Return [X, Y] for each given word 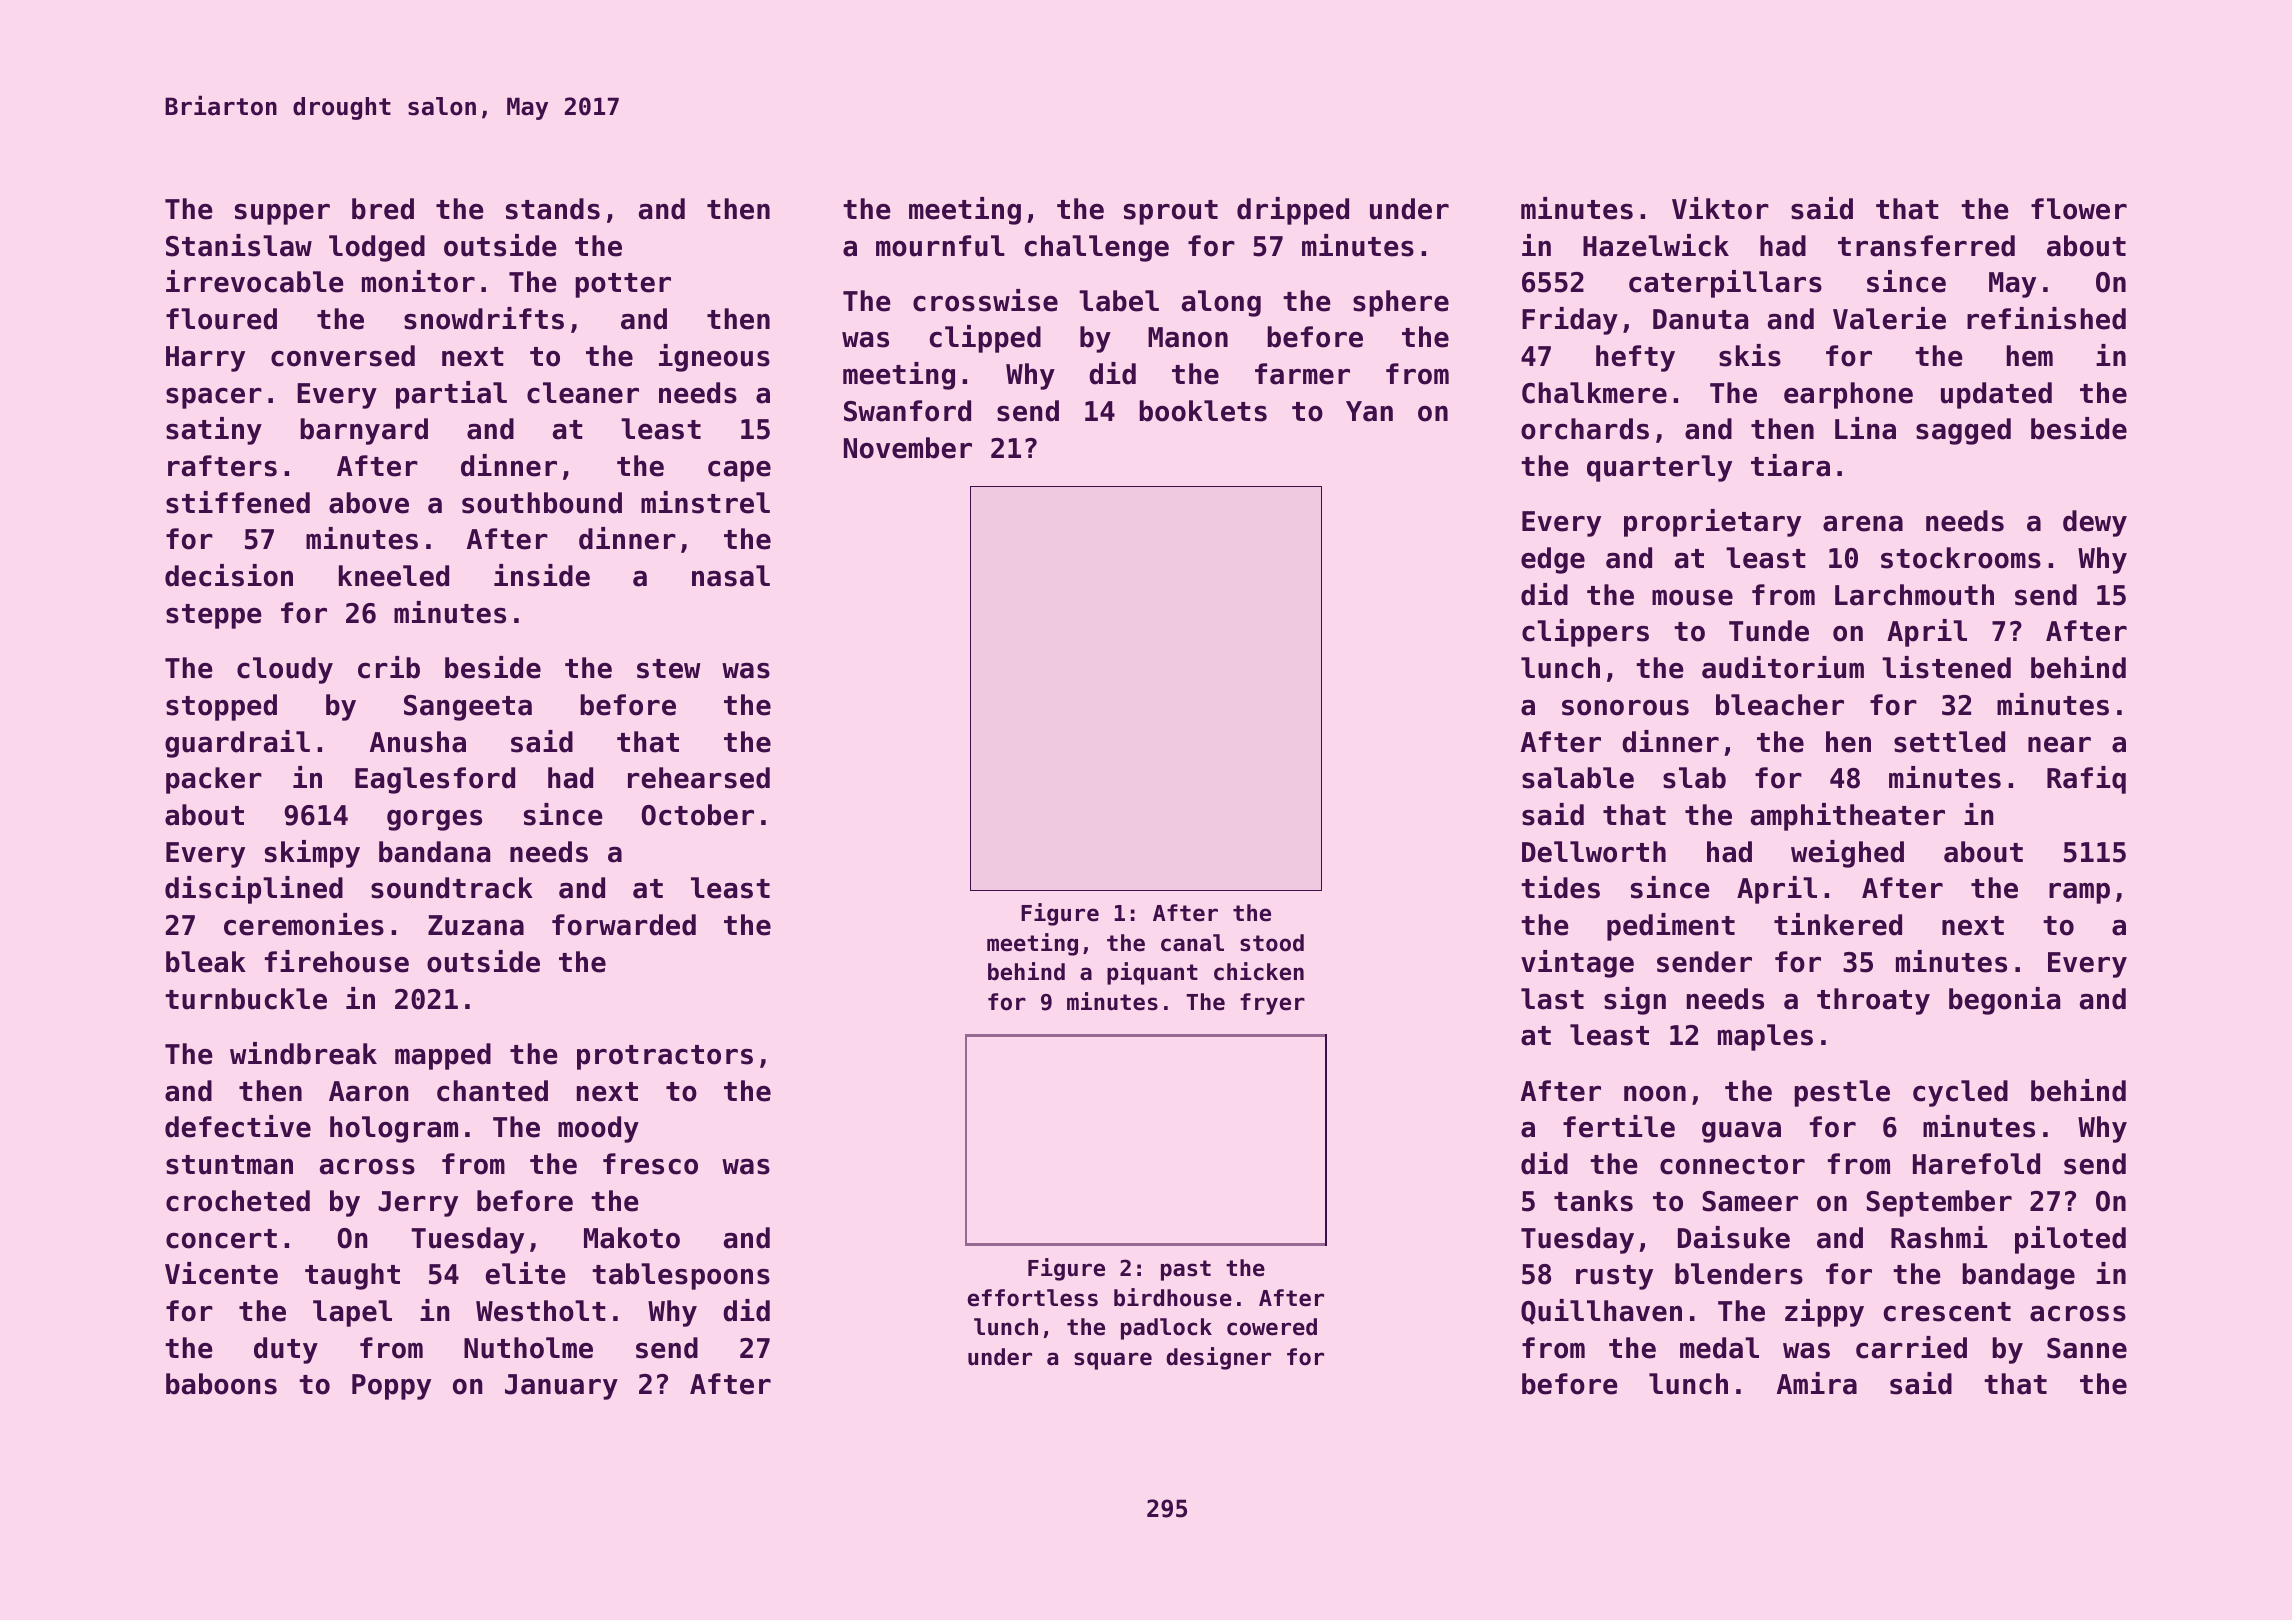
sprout [1171, 212]
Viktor [1720, 208]
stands [553, 209]
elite [525, 1273]
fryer [1272, 1004]
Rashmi [1939, 1237]
